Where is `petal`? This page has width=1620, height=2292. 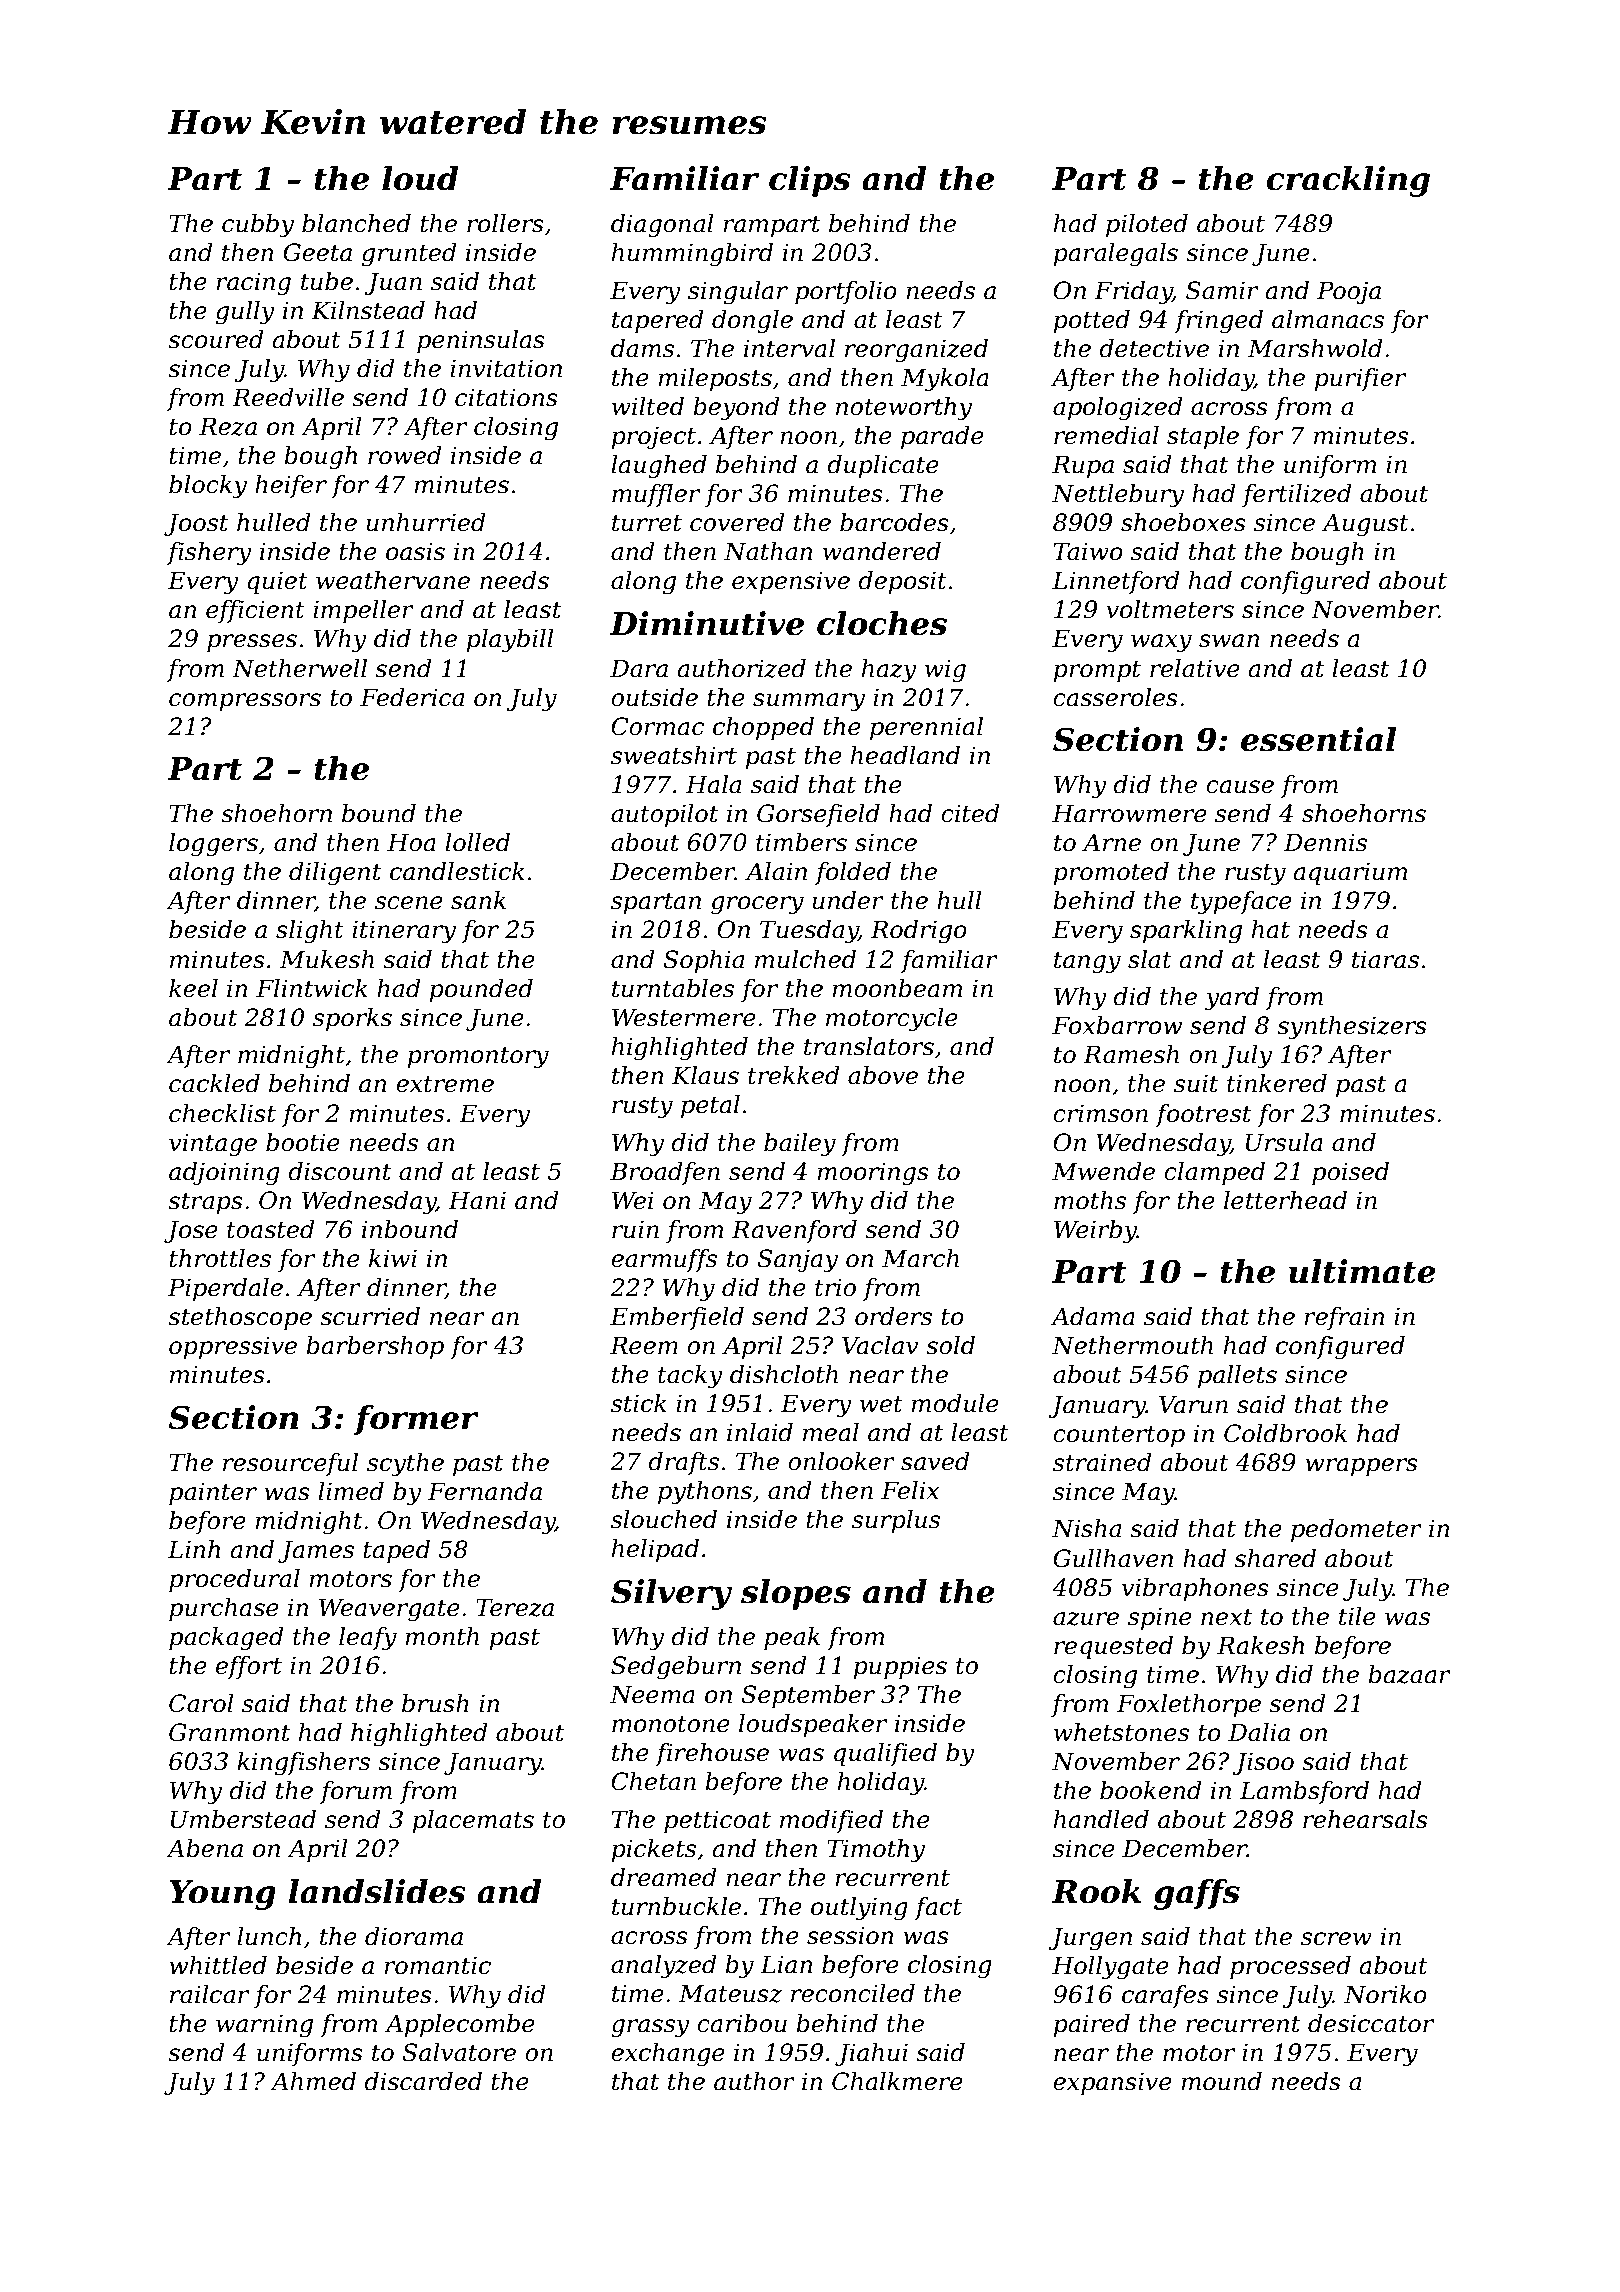 petal is located at coordinates (710, 1106).
